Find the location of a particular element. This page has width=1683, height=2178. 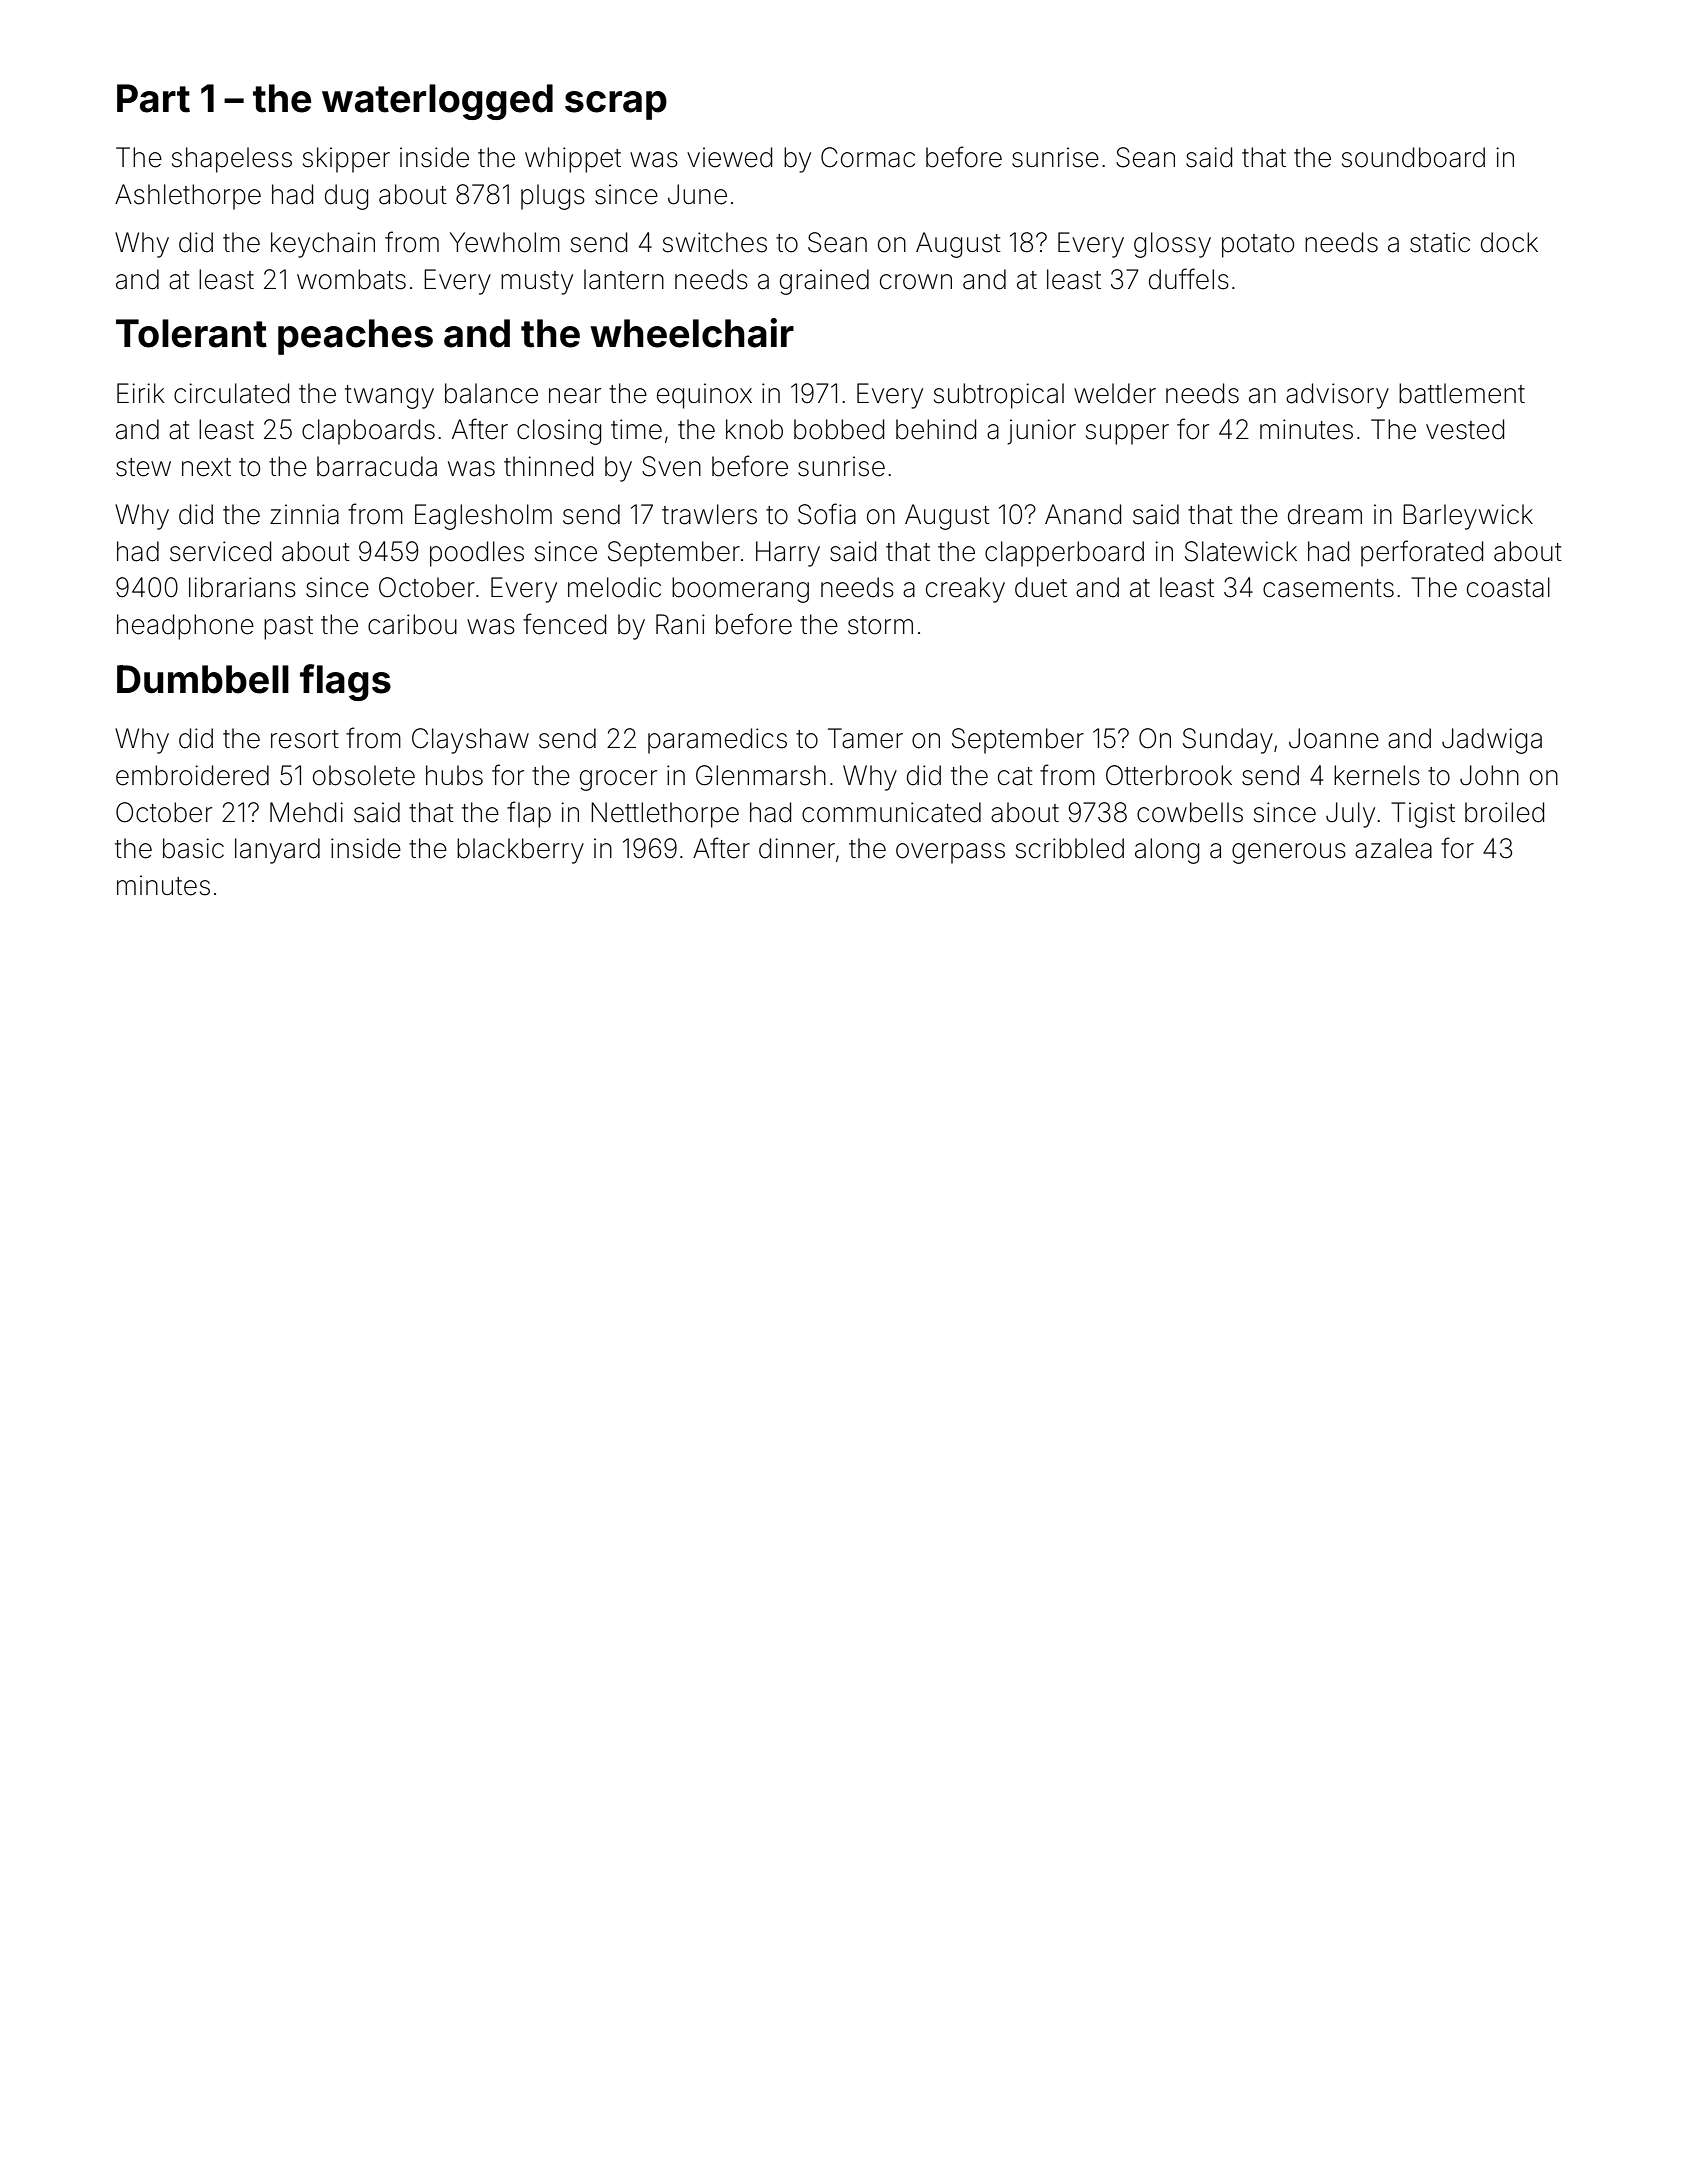

Mehdi is located at coordinates (306, 812).
